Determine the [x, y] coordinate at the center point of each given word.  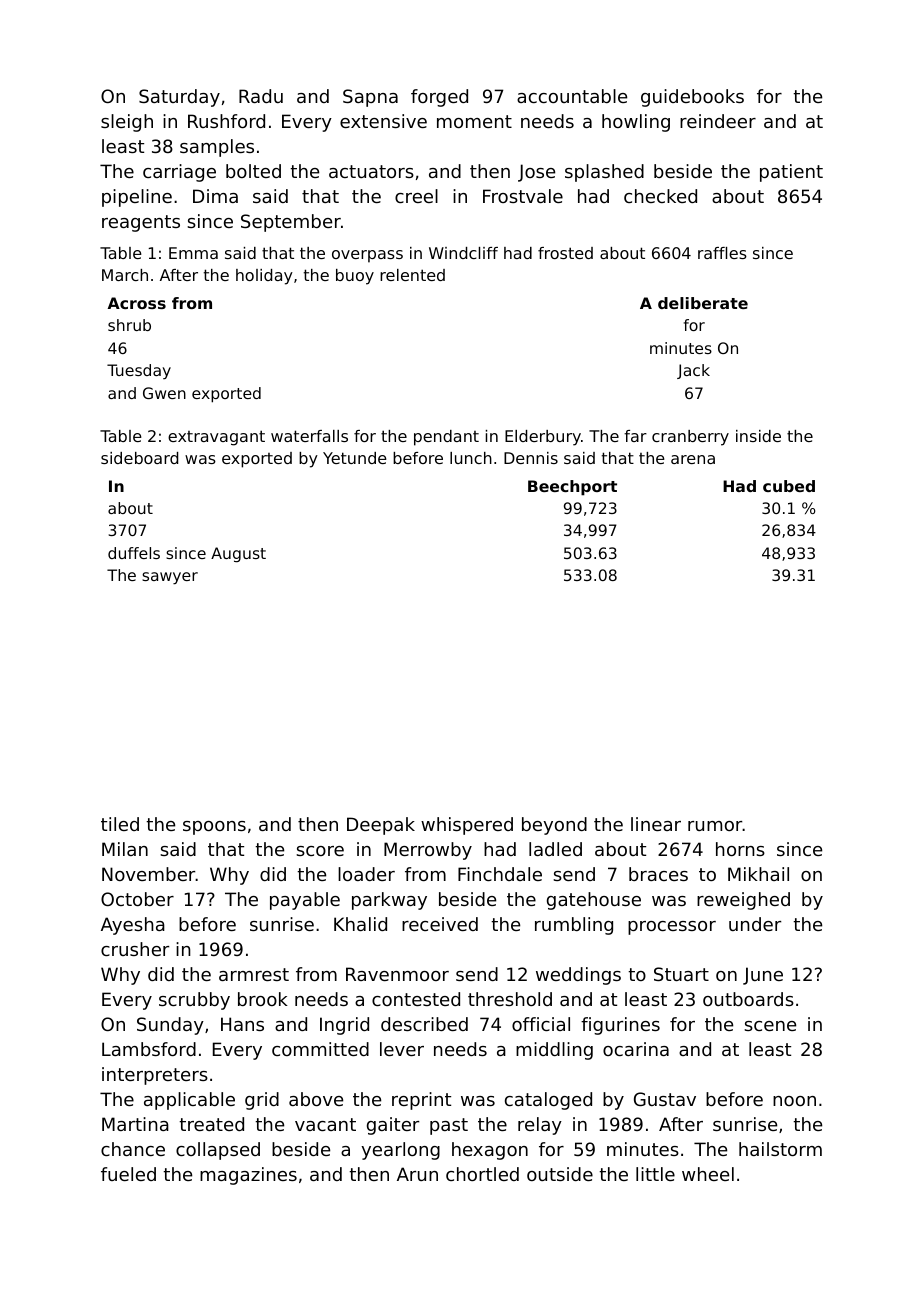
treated [211, 1124]
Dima [215, 196]
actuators [371, 171]
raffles [722, 253]
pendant [446, 438]
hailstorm [780, 1149]
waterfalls [309, 436]
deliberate [703, 303]
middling [554, 1051]
